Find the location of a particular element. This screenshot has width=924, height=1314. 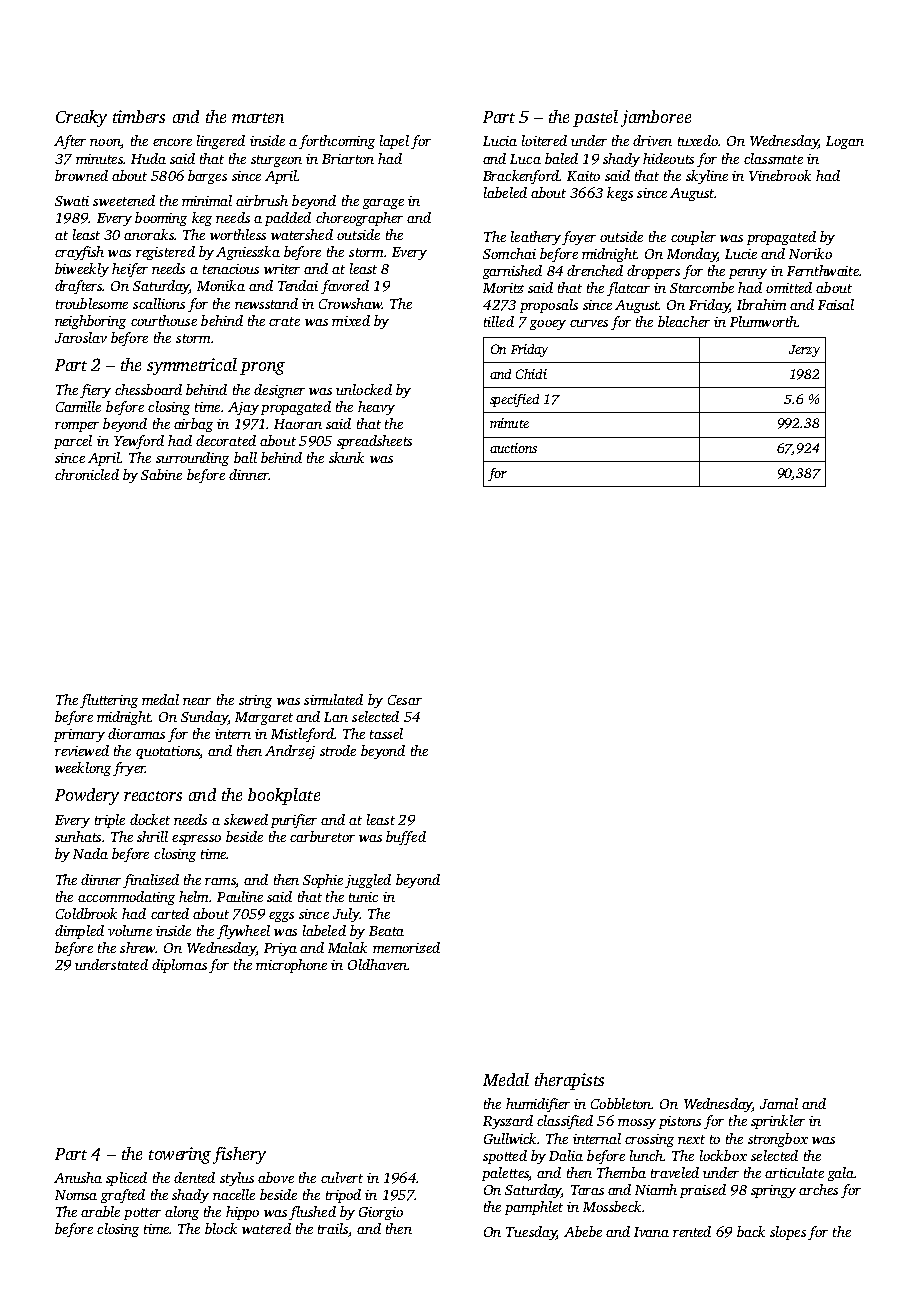

Jerzy is located at coordinates (804, 351).
